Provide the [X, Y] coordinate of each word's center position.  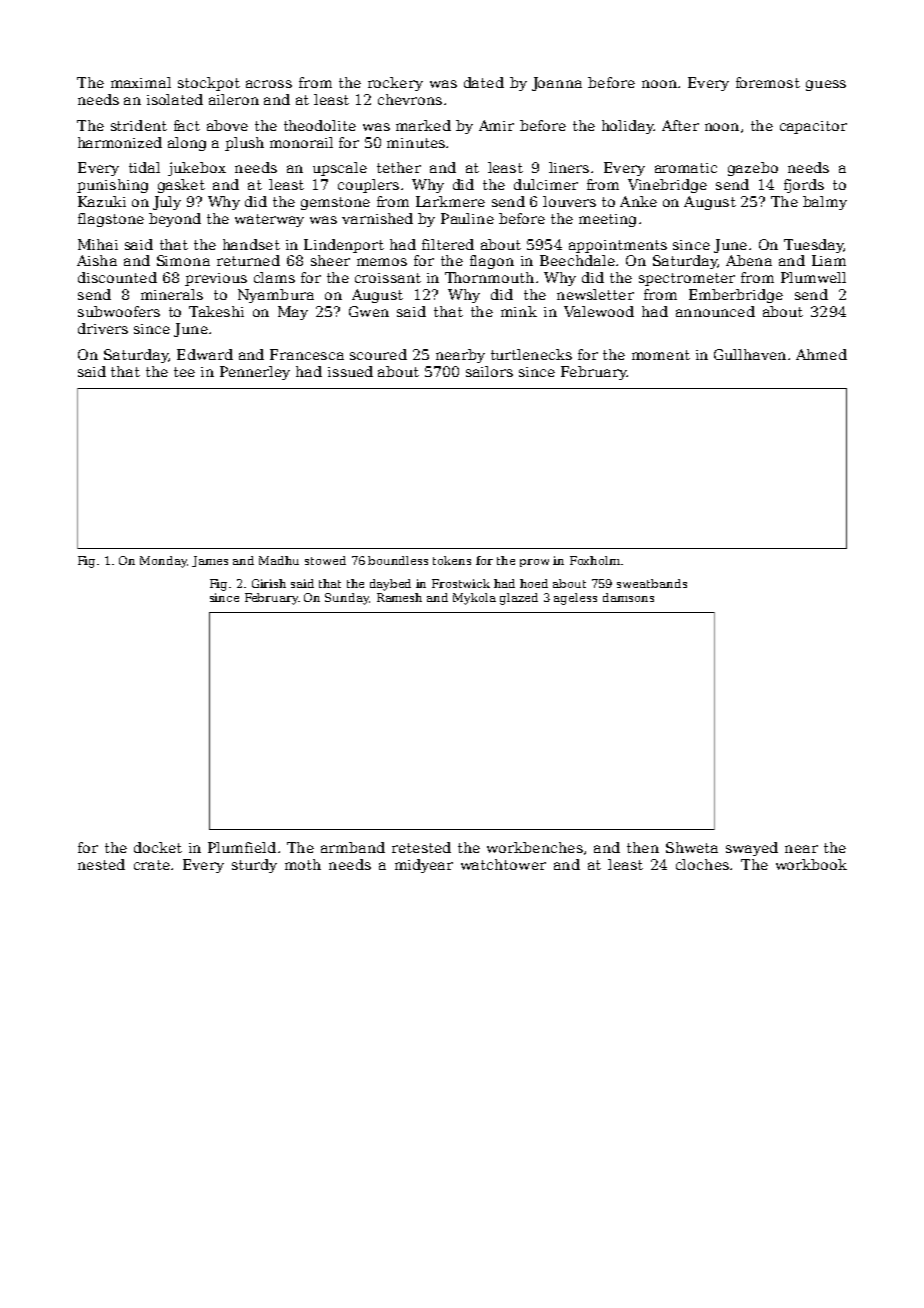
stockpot [209, 84]
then [643, 847]
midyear [424, 866]
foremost [768, 82]
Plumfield [242, 847]
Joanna [557, 84]
